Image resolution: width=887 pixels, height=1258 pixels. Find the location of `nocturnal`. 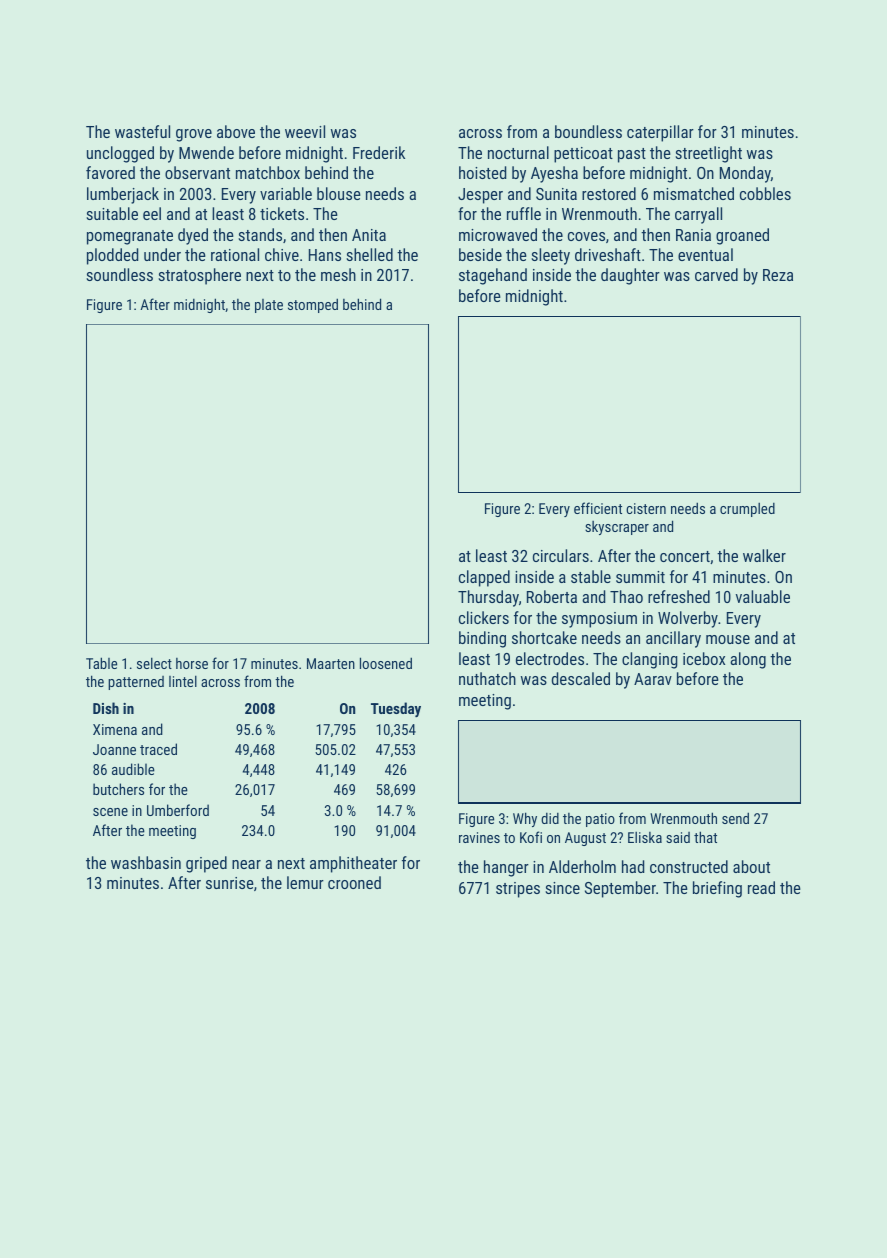

nocturnal is located at coordinates (518, 152).
